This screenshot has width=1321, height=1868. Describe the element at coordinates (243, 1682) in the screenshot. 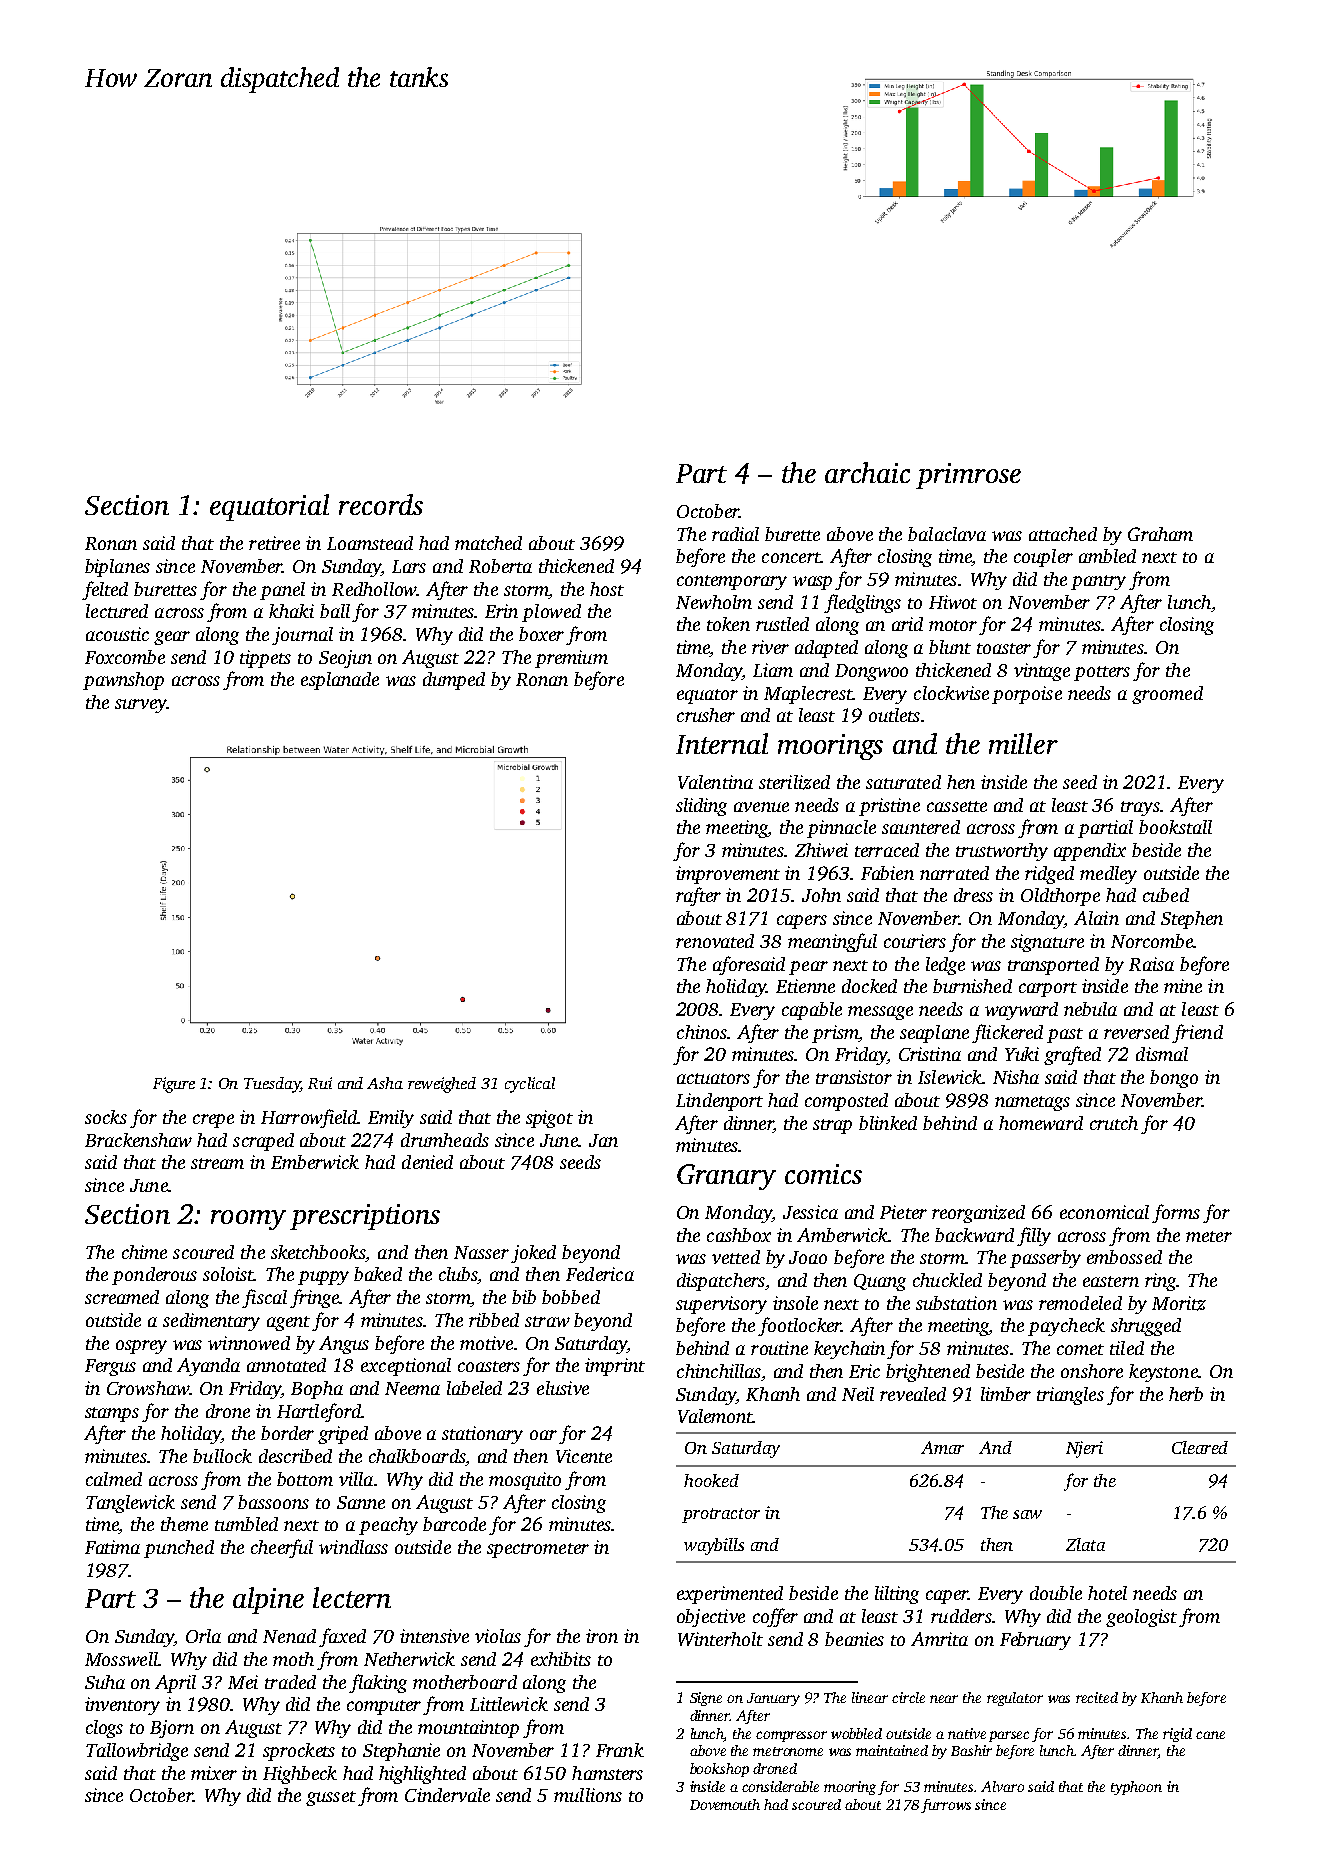

I see `Mei` at that location.
